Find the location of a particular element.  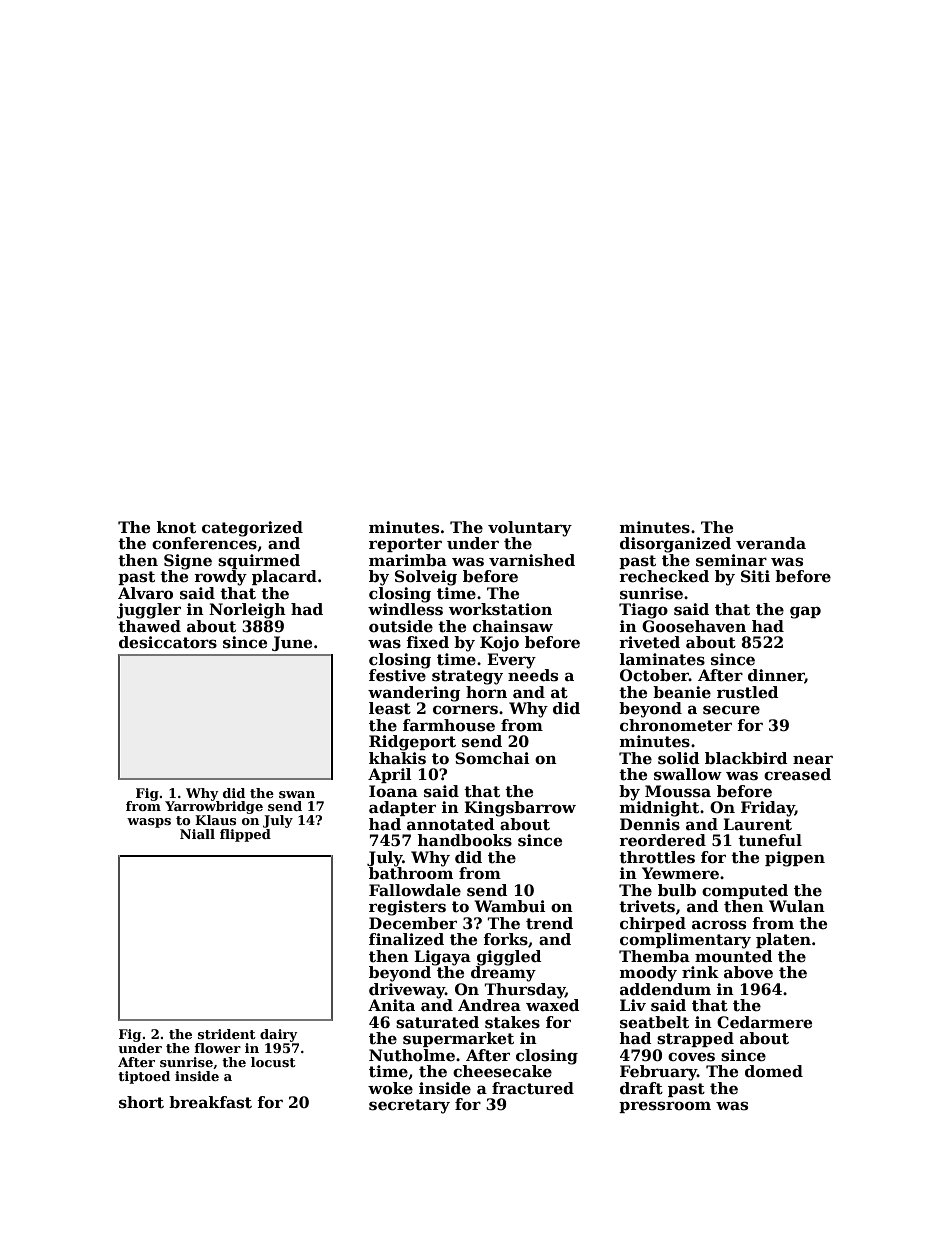

Somchai is located at coordinates (492, 758).
